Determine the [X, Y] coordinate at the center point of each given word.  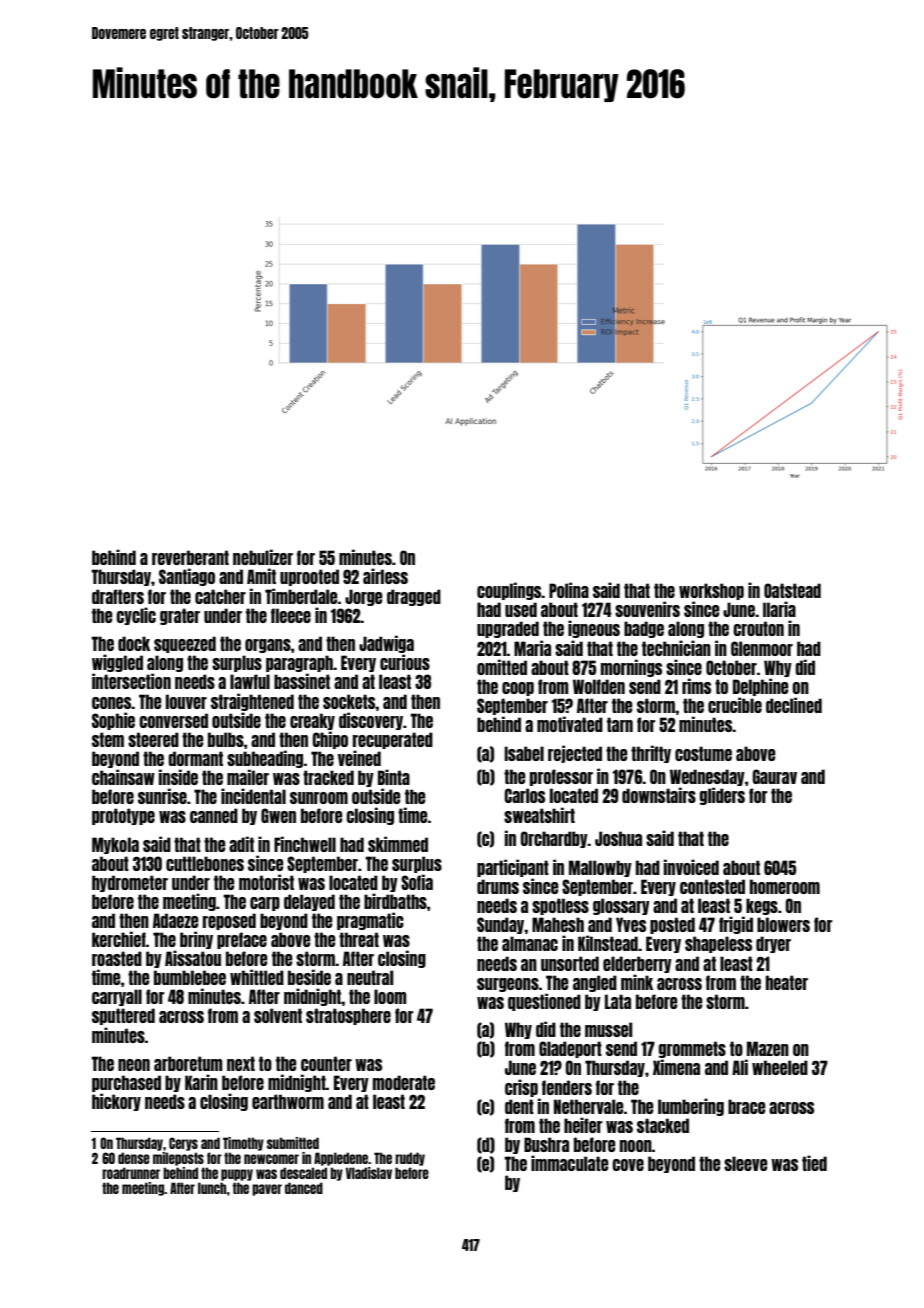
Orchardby [554, 839]
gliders [722, 796]
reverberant [190, 557]
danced [304, 1188]
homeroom [785, 886]
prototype [123, 816]
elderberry [637, 964]
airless [385, 576]
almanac [530, 943]
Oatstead [792, 590]
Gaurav [774, 776]
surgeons [508, 985]
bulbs [226, 739]
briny [196, 940]
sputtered [123, 1016]
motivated [570, 724]
